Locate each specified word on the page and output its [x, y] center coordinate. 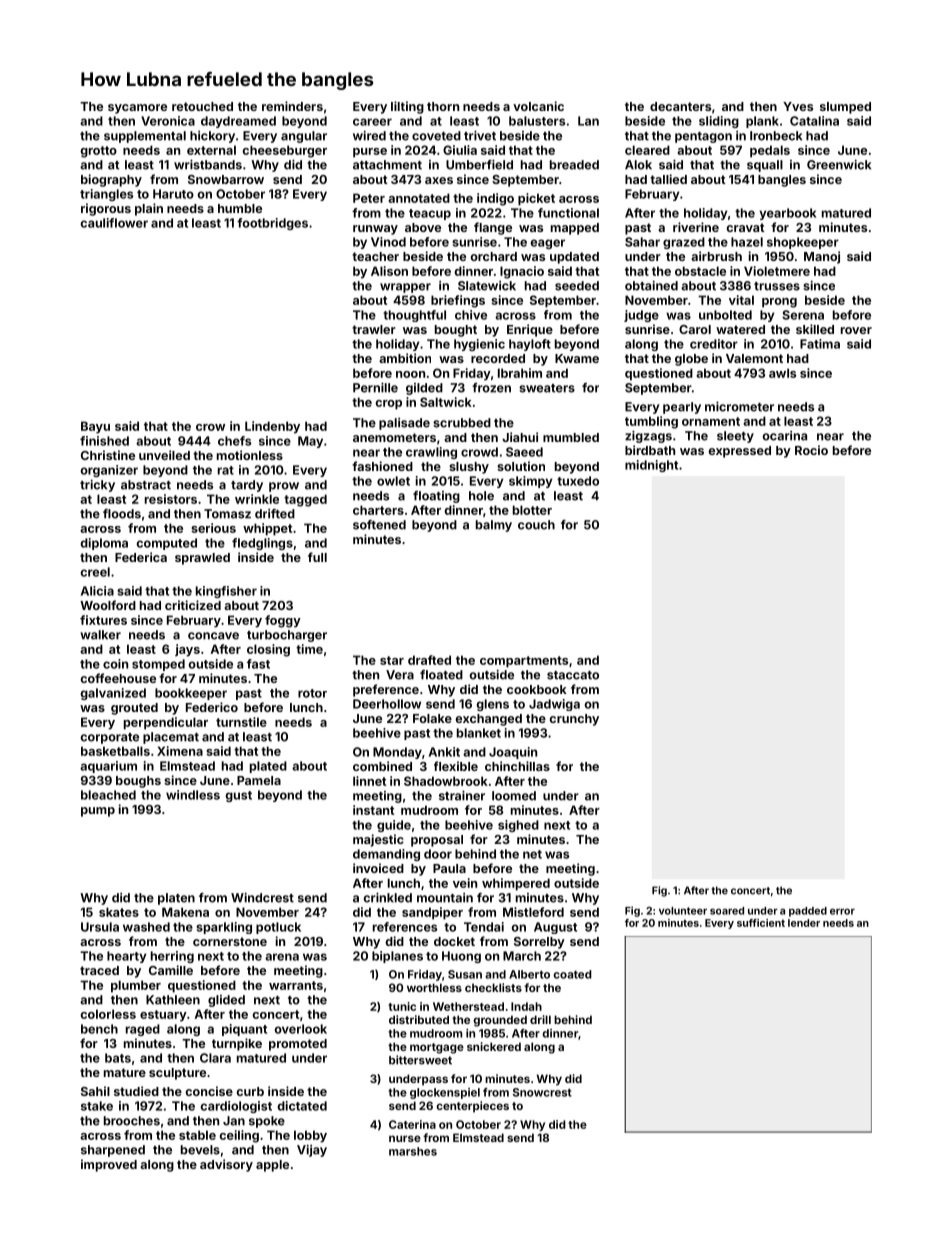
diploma [104, 544]
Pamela [259, 780]
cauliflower [114, 223]
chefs [234, 441]
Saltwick [446, 402]
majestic [378, 840]
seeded [577, 286]
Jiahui [520, 437]
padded [808, 912]
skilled [815, 329]
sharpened [113, 1151]
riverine [696, 227]
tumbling [651, 422]
